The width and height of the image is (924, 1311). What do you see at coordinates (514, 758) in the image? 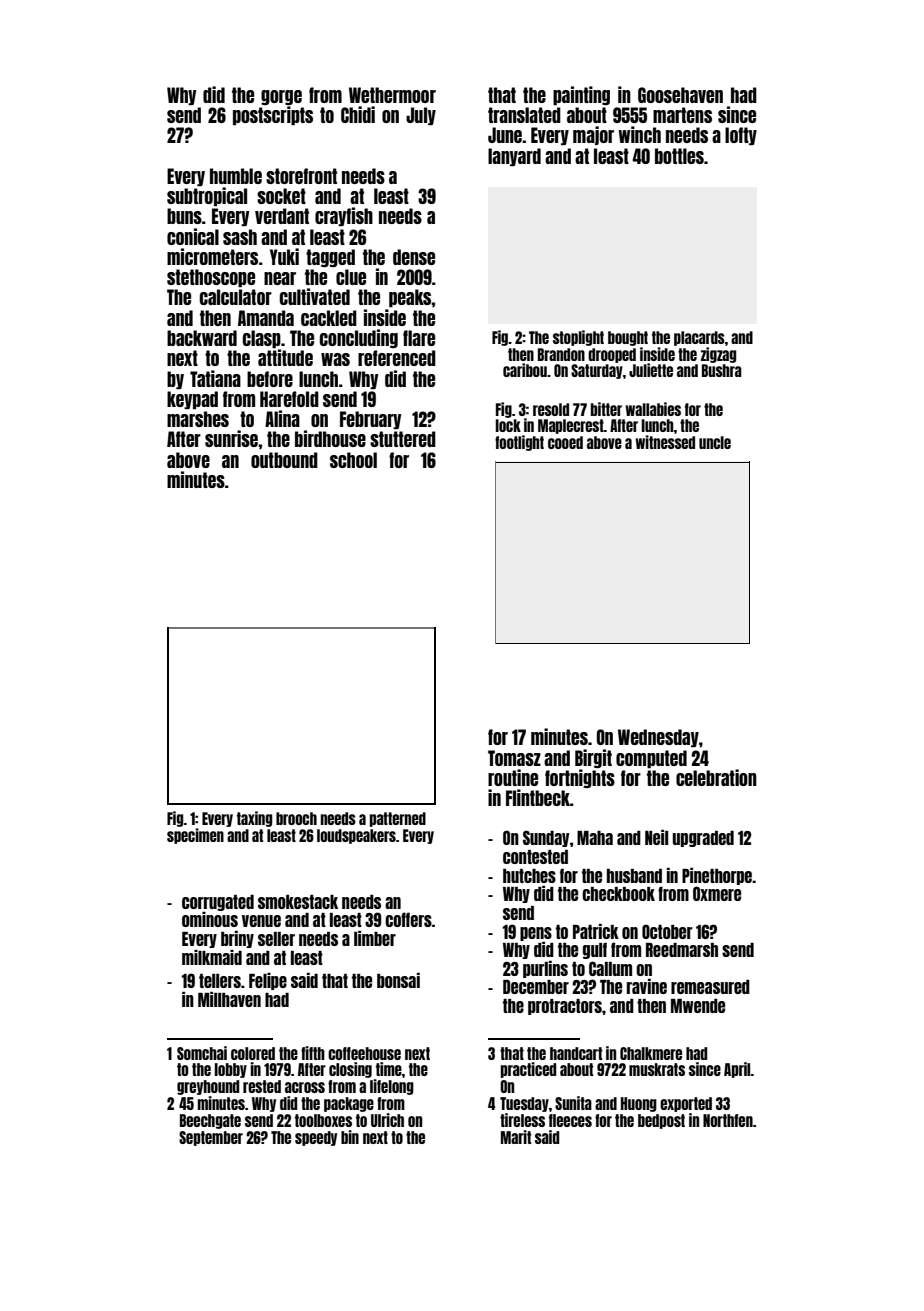
I see `Tomasz` at bounding box center [514, 758].
